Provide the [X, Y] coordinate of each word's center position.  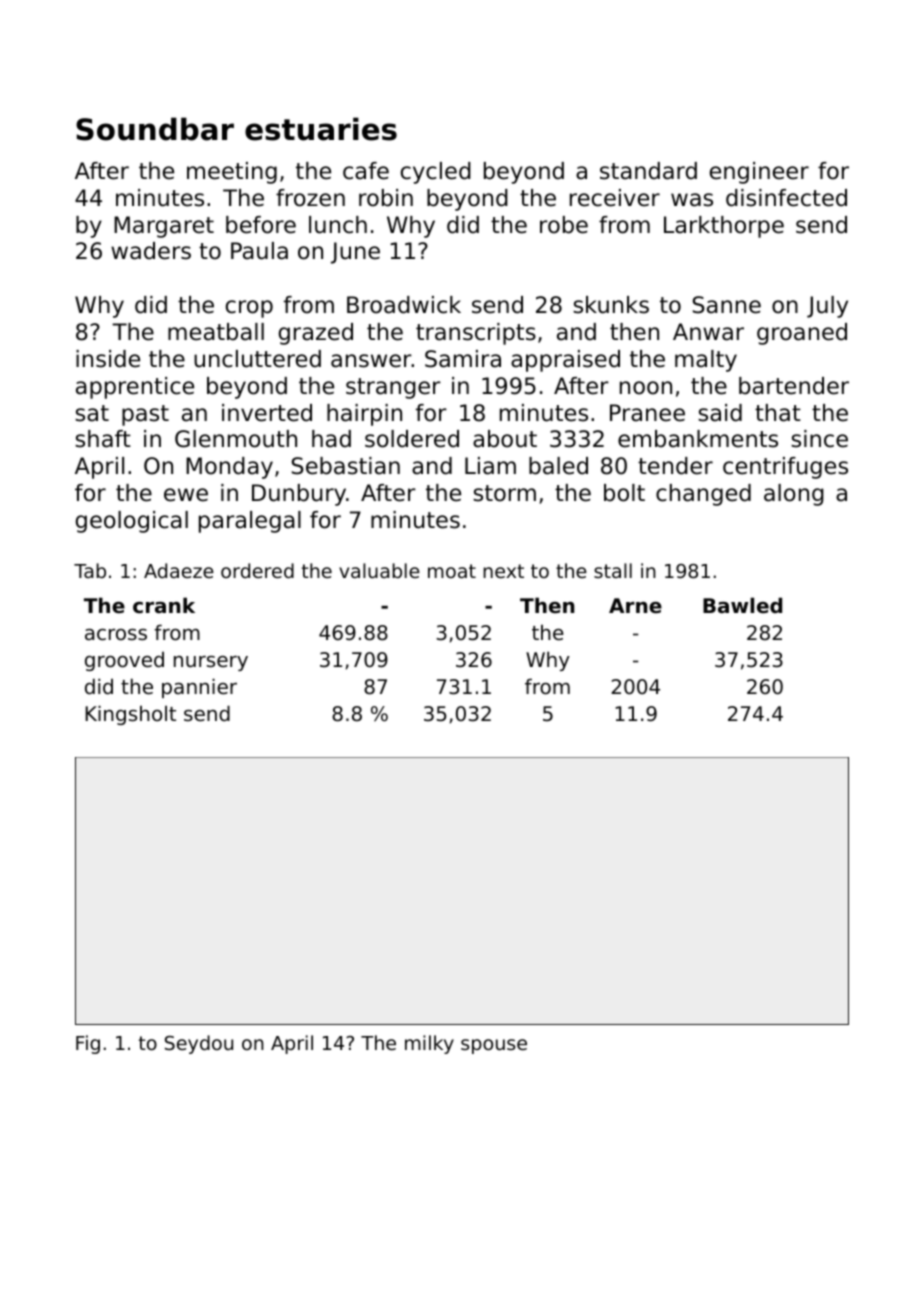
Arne [635, 606]
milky [429, 1044]
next [503, 571]
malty [706, 361]
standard [648, 171]
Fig [88, 1044]
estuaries [321, 129]
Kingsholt [130, 715]
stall [613, 570]
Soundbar [155, 129]
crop [249, 309]
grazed [316, 334]
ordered [257, 570]
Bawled [742, 605]
